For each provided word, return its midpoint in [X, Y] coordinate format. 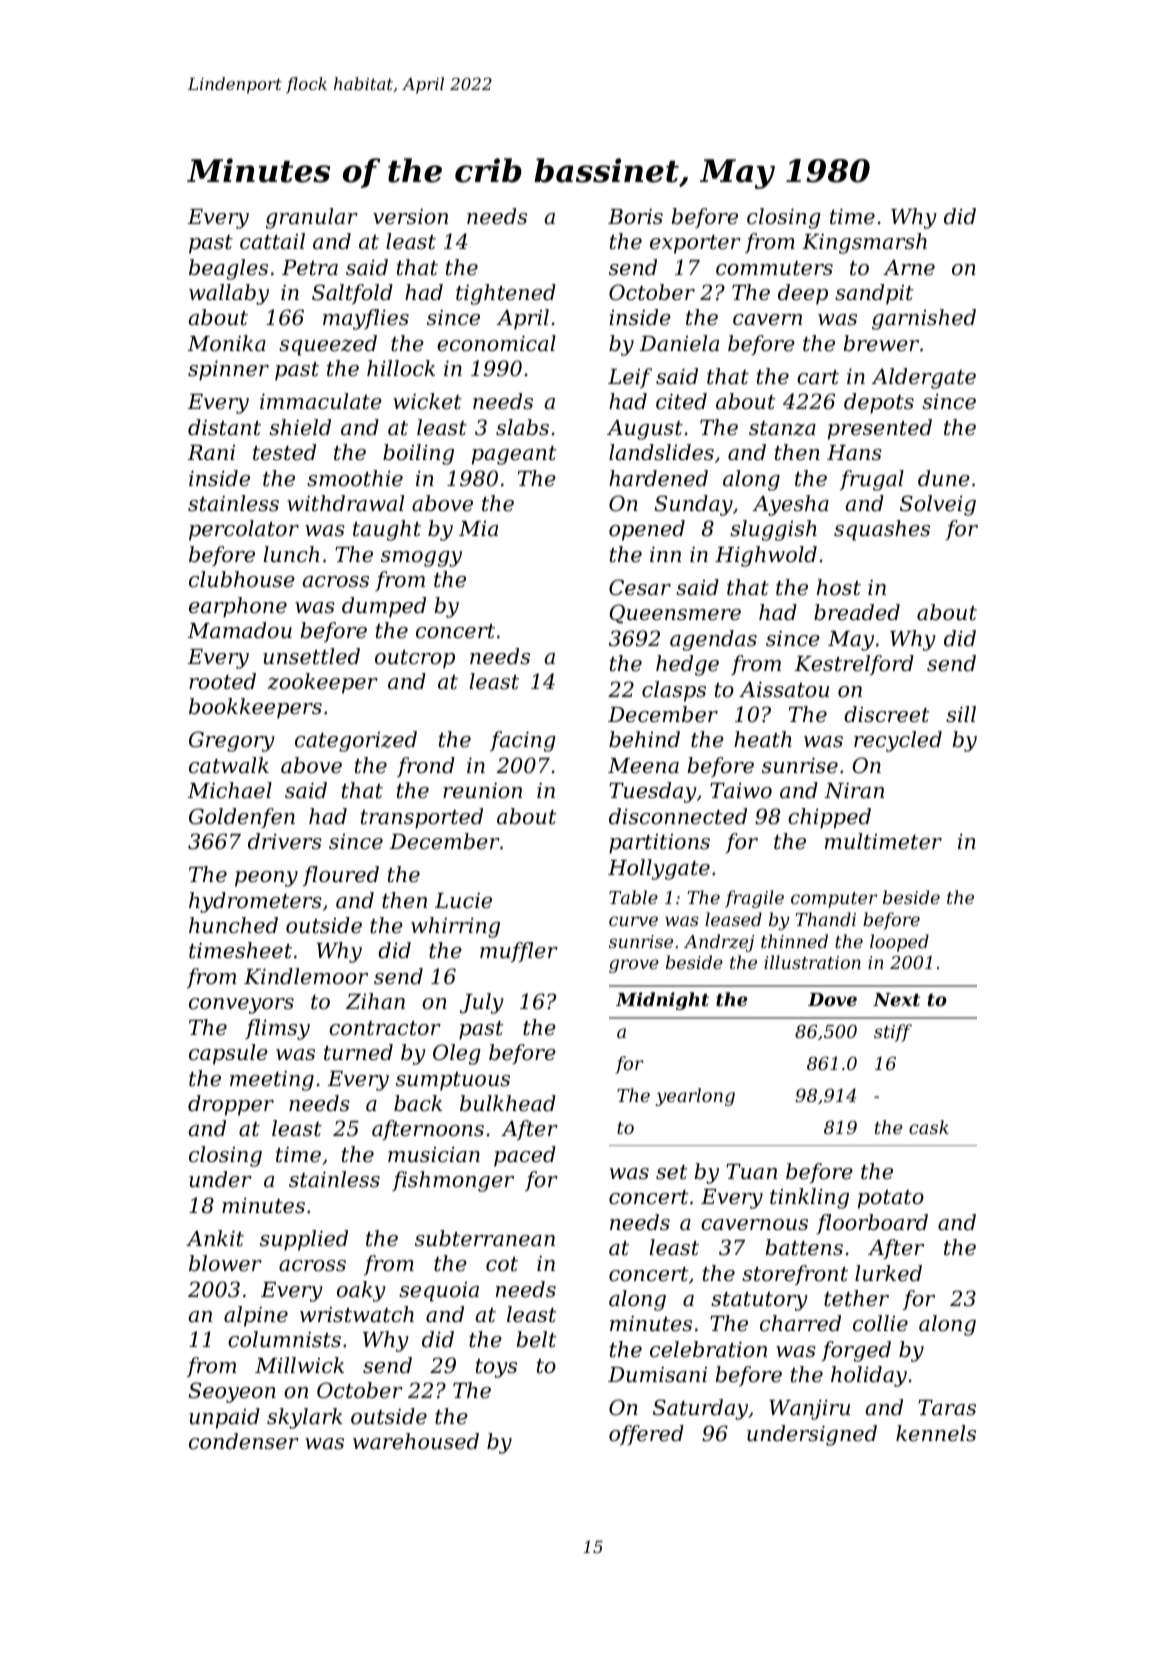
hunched [233, 925]
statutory [759, 1301]
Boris [635, 217]
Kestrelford [854, 665]
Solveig [938, 505]
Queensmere [675, 614]
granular [312, 218]
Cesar [640, 587]
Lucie [463, 901]
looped [899, 943]
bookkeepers [255, 708]
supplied [304, 1240]
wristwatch [357, 1314]
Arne [909, 268]
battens [804, 1247]
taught [387, 530]
